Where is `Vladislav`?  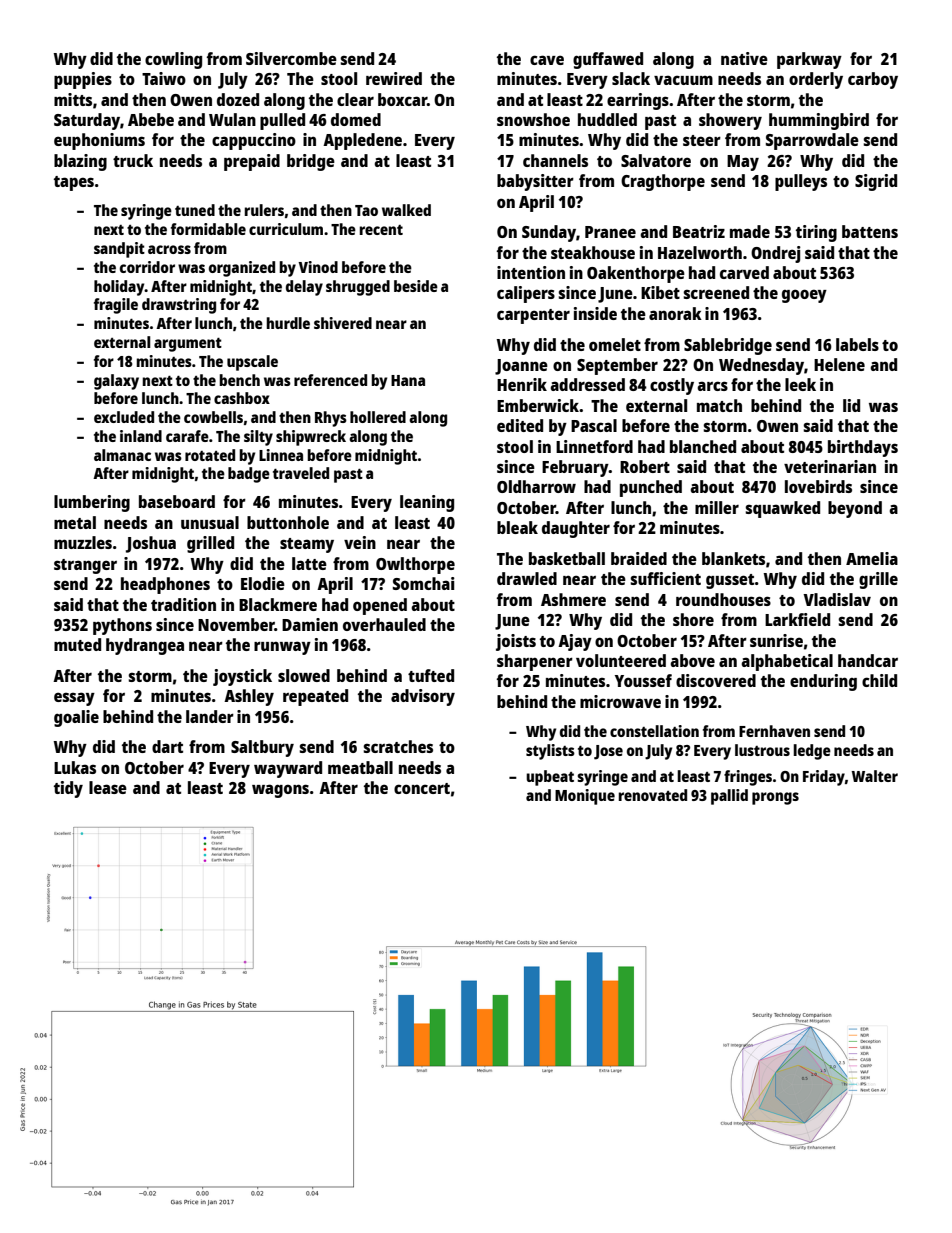
Vladislav is located at coordinates (837, 599).
